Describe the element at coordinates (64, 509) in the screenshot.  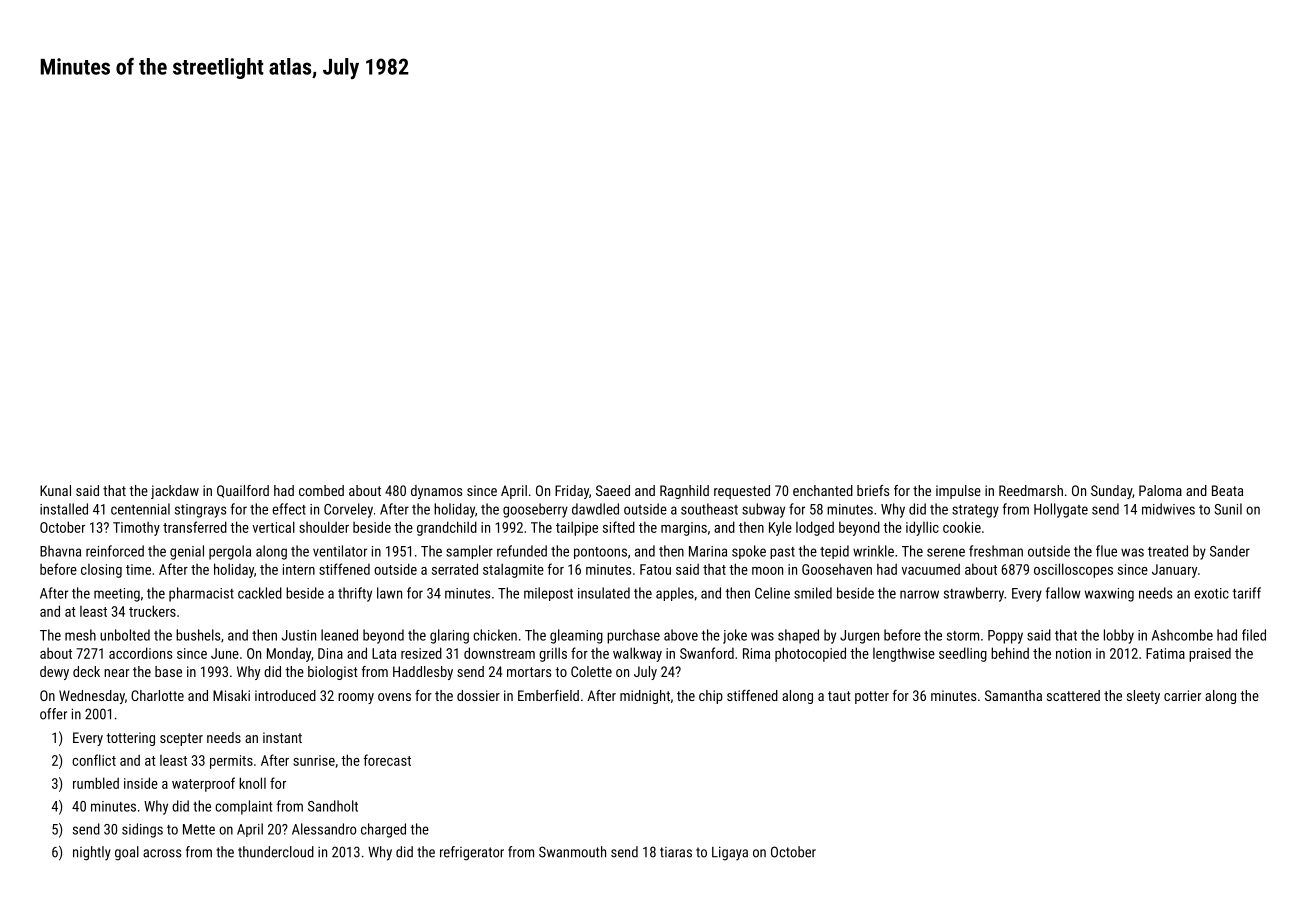
I see `installed` at that location.
